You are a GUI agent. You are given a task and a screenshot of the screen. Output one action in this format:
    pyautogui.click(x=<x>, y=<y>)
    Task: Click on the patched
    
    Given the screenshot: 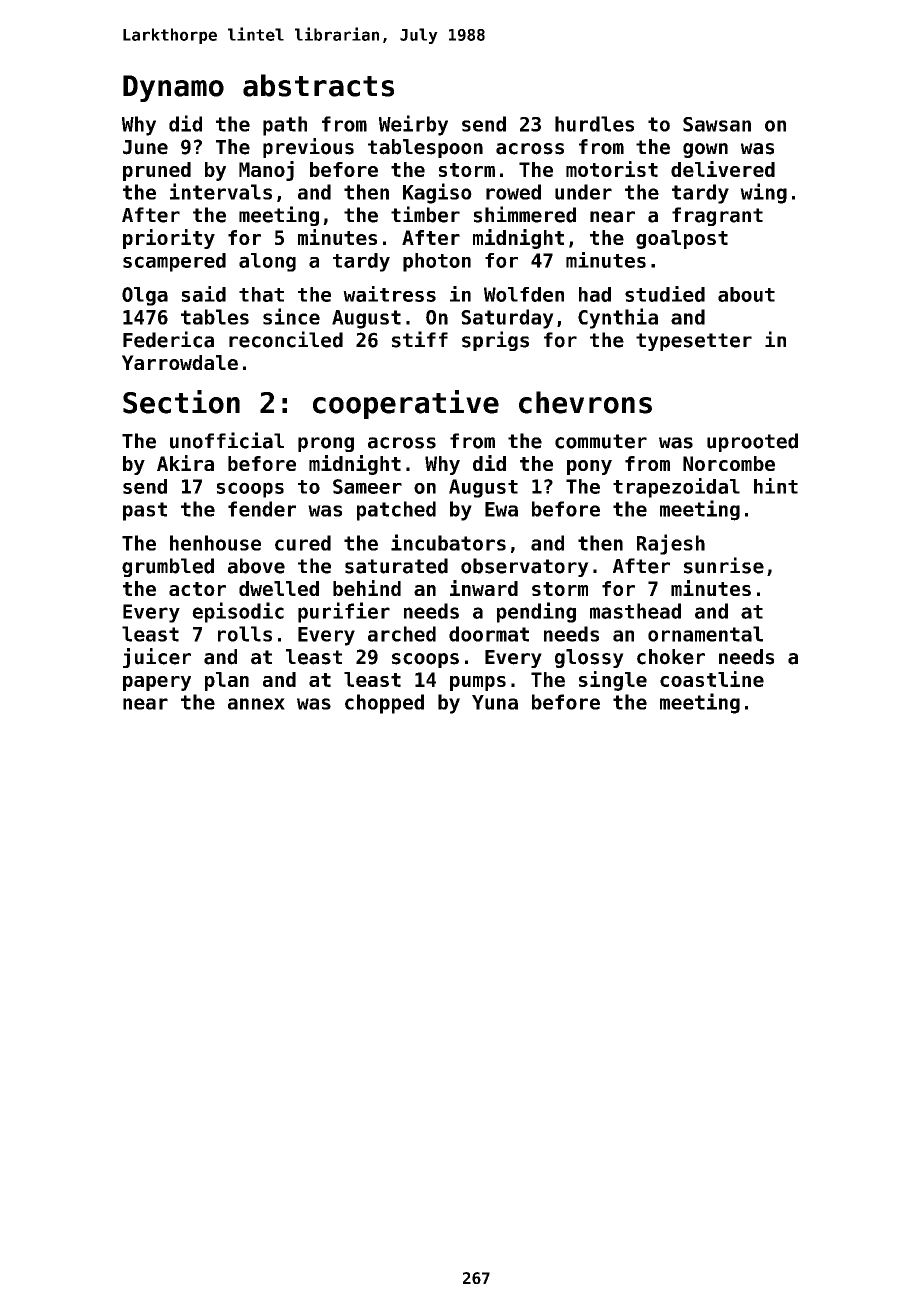 What is the action you would take?
    pyautogui.click(x=396, y=511)
